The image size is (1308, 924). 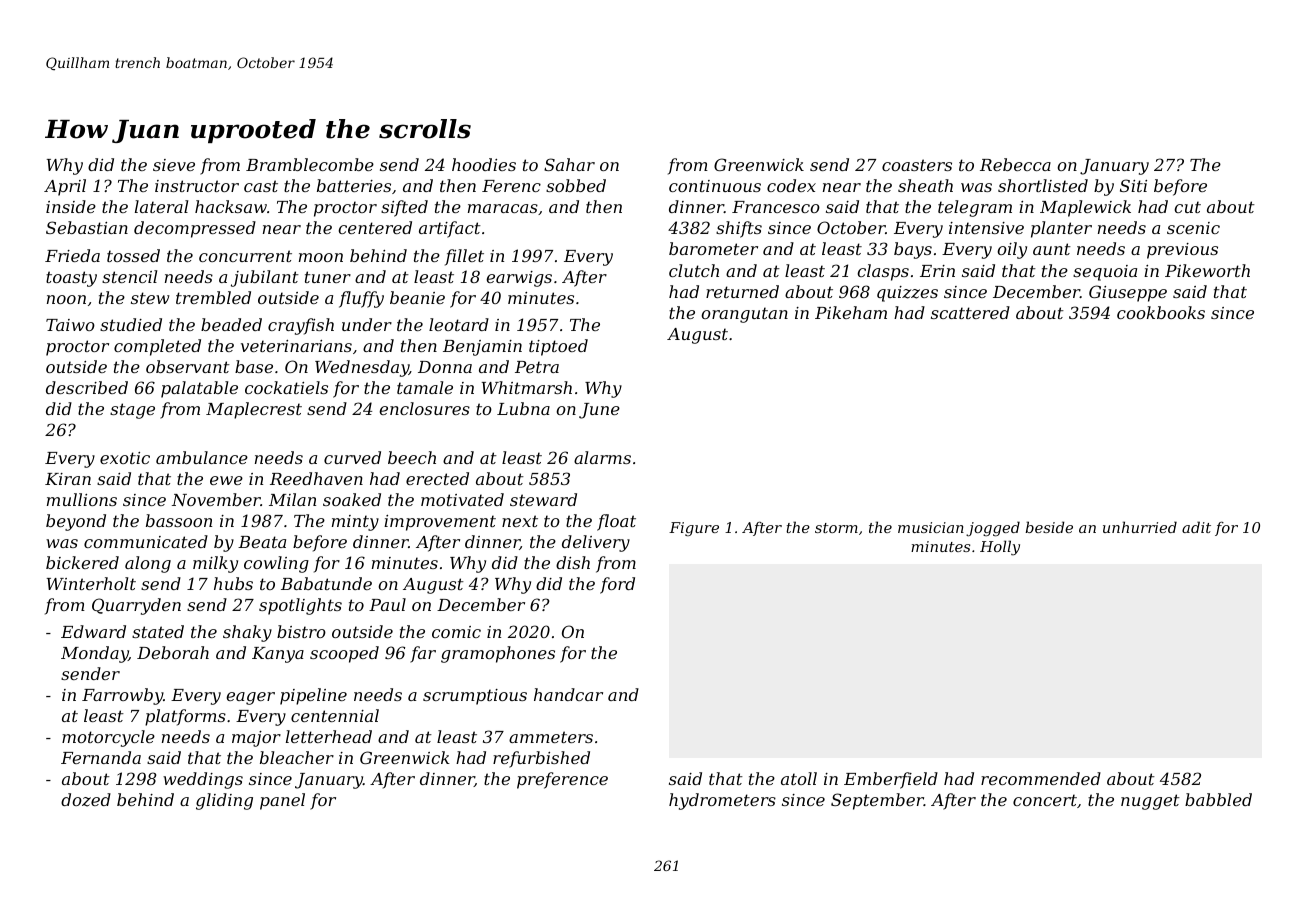 What do you see at coordinates (722, 801) in the document?
I see `hydrometers` at bounding box center [722, 801].
